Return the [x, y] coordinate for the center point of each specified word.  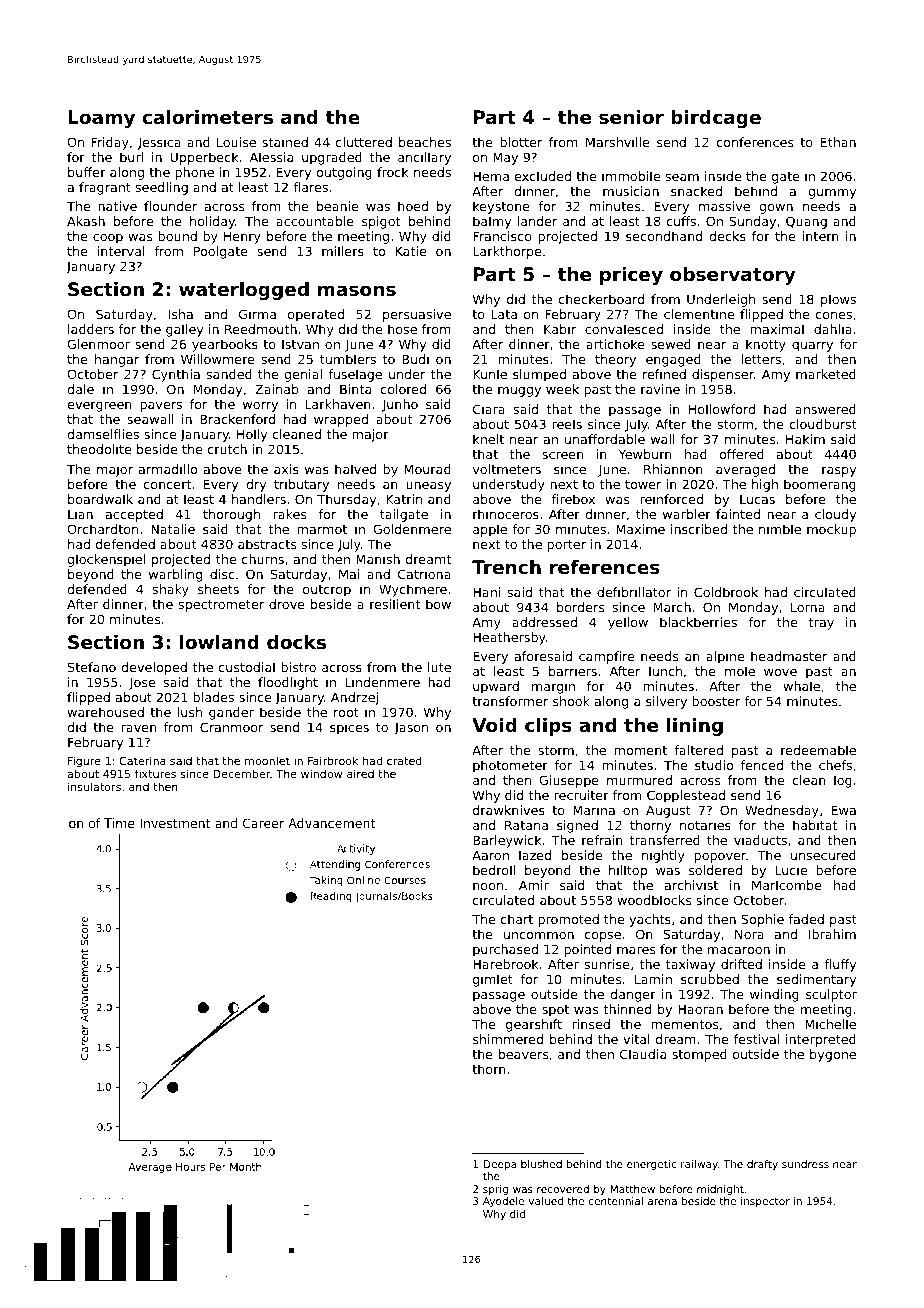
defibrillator [634, 592]
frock [392, 172]
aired [360, 773]
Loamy [101, 119]
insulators [94, 786]
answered [825, 409]
